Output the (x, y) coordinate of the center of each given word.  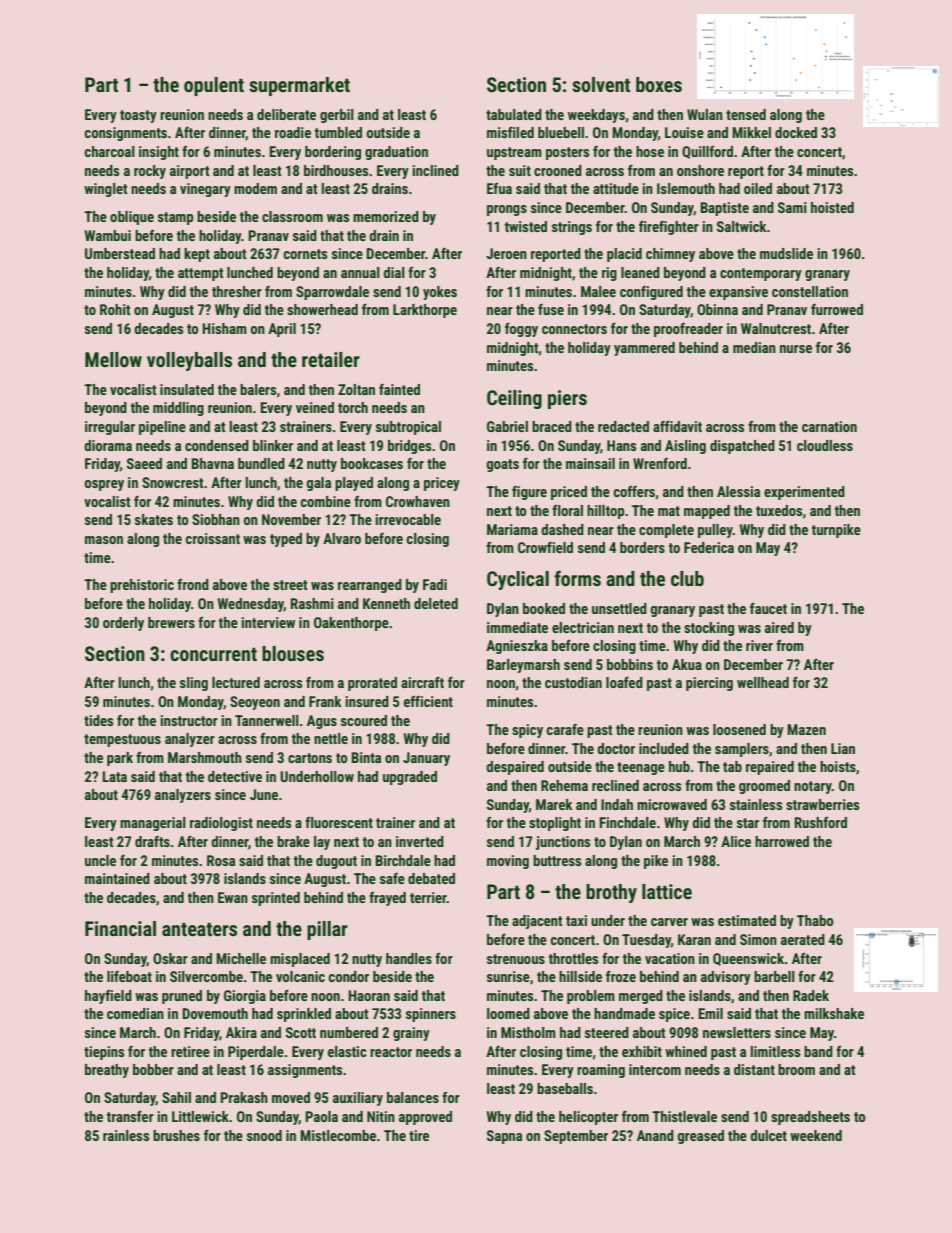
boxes (659, 84)
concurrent (213, 654)
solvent (601, 84)
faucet (768, 608)
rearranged (370, 586)
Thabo (815, 920)
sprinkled (304, 1015)
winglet (106, 190)
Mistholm (528, 1032)
